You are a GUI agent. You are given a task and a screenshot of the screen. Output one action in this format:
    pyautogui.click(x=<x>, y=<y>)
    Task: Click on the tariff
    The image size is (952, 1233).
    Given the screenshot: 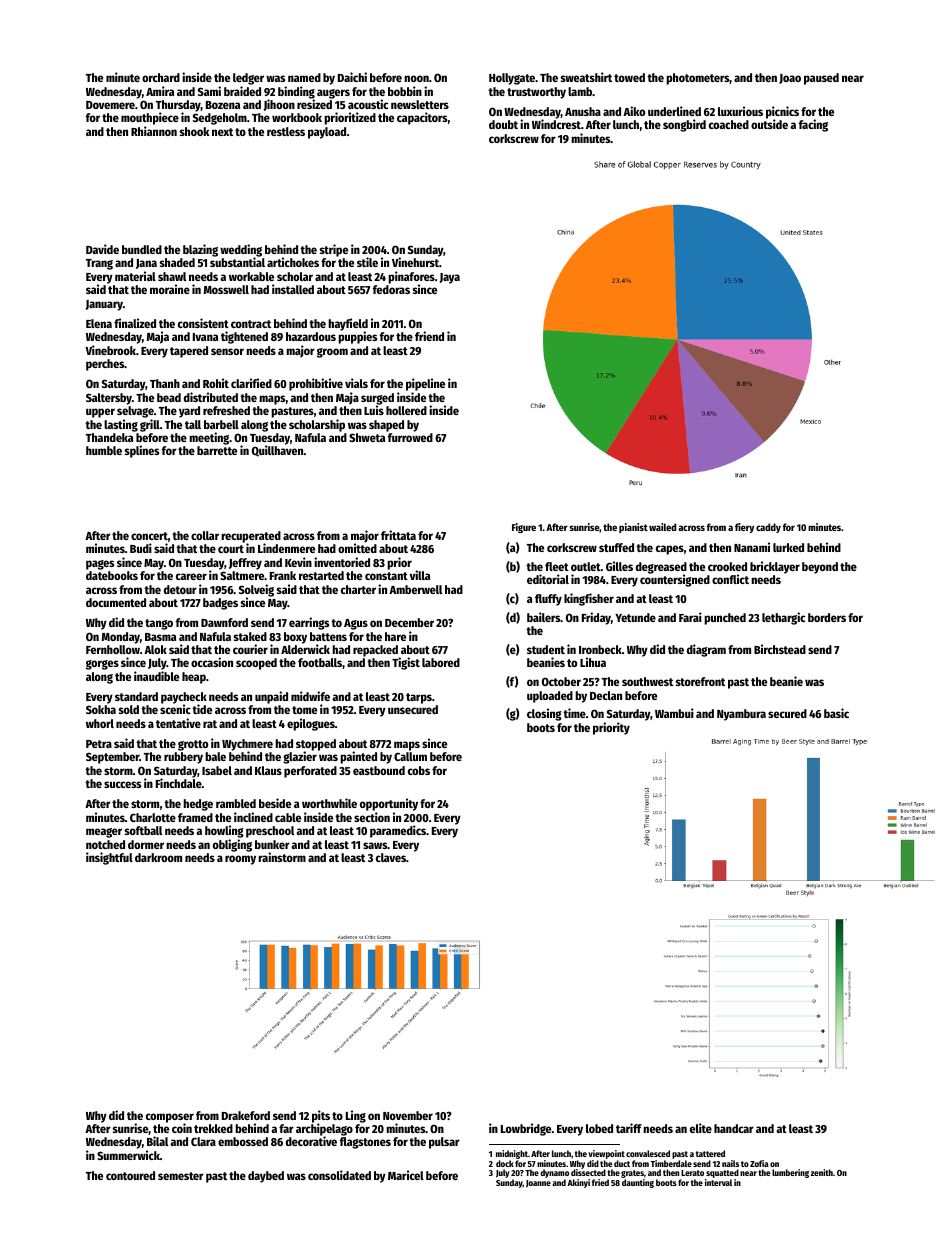 What is the action you would take?
    pyautogui.click(x=629, y=1128)
